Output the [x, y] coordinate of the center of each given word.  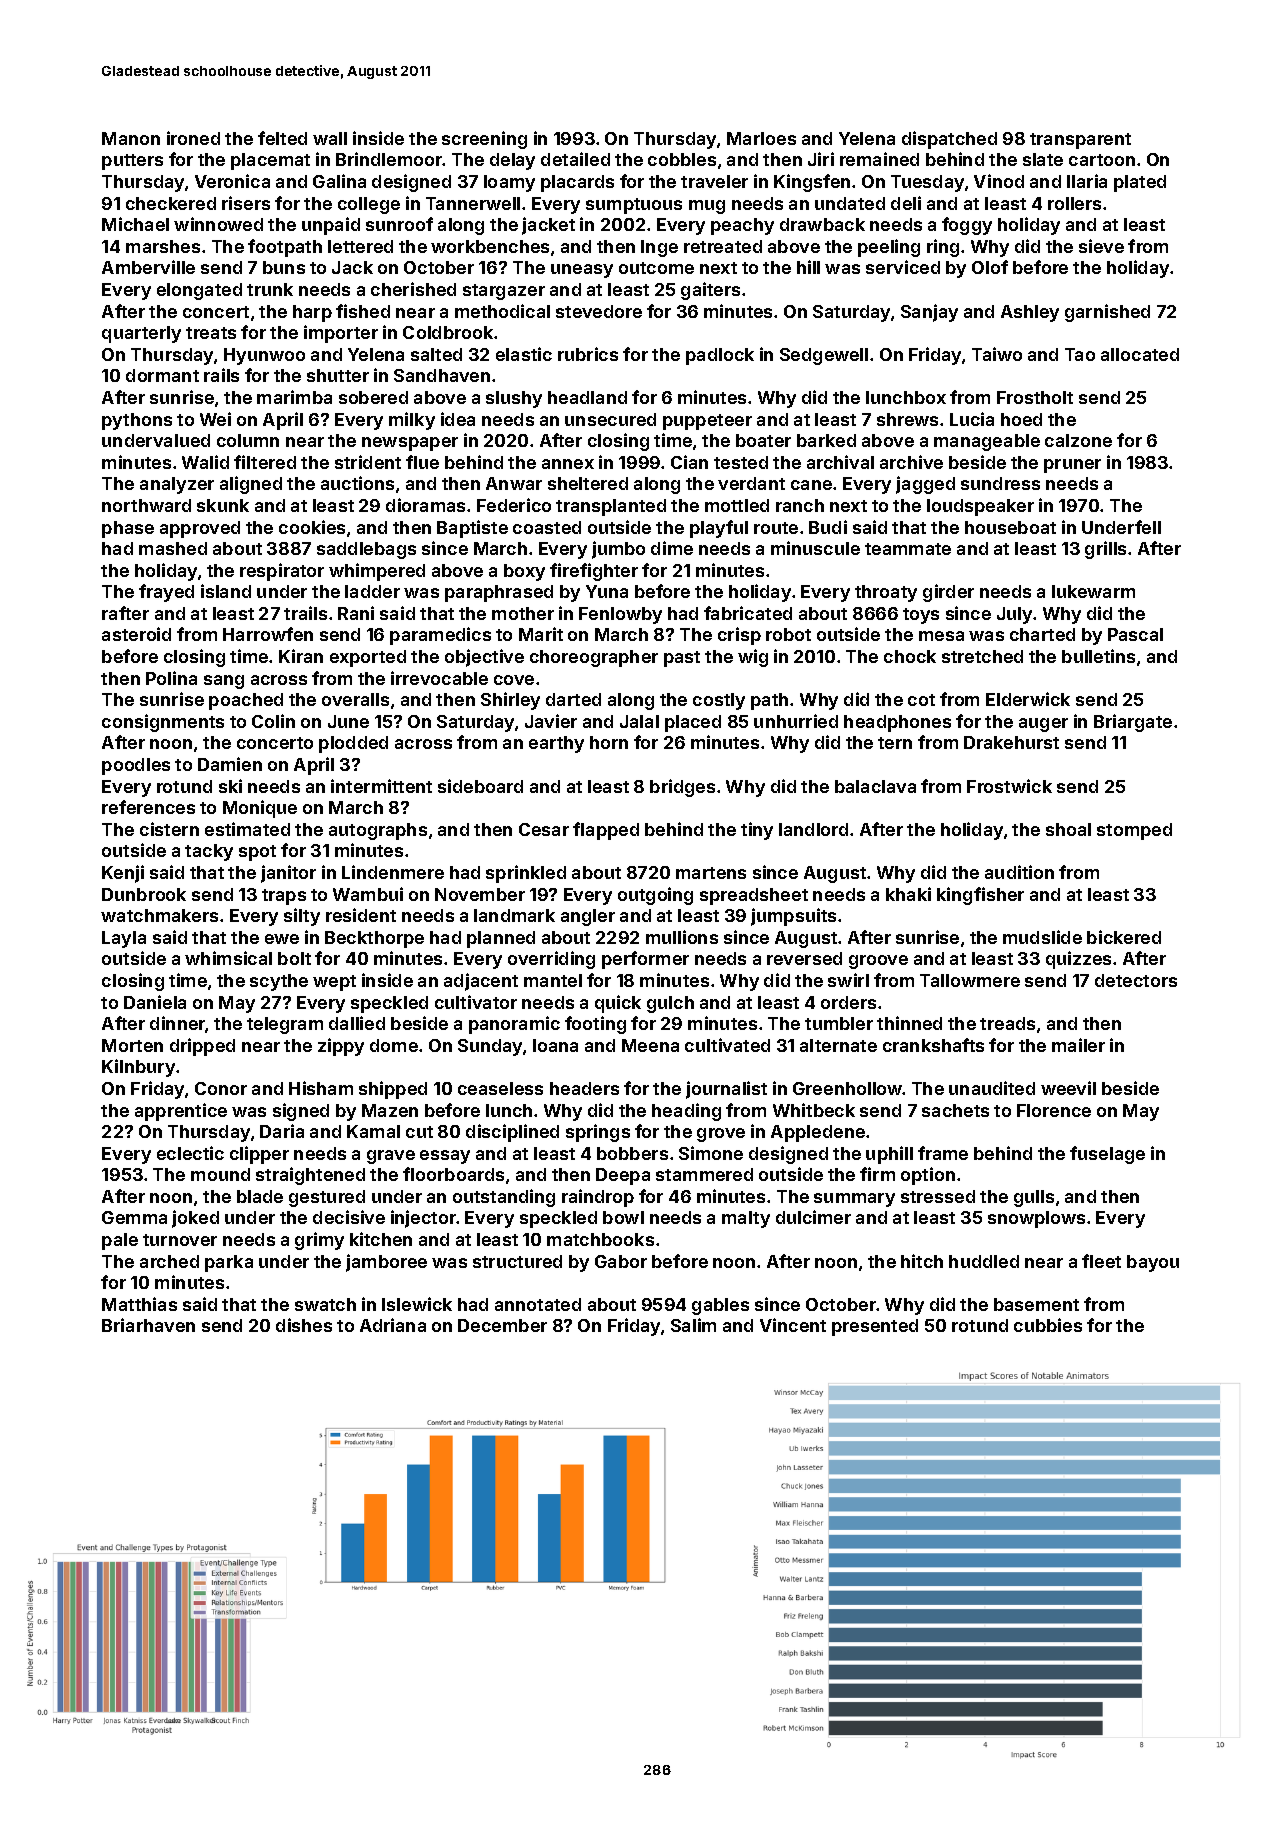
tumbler [839, 1023]
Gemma [134, 1217]
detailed [575, 159]
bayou [1153, 1263]
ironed [193, 138]
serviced [903, 267]
